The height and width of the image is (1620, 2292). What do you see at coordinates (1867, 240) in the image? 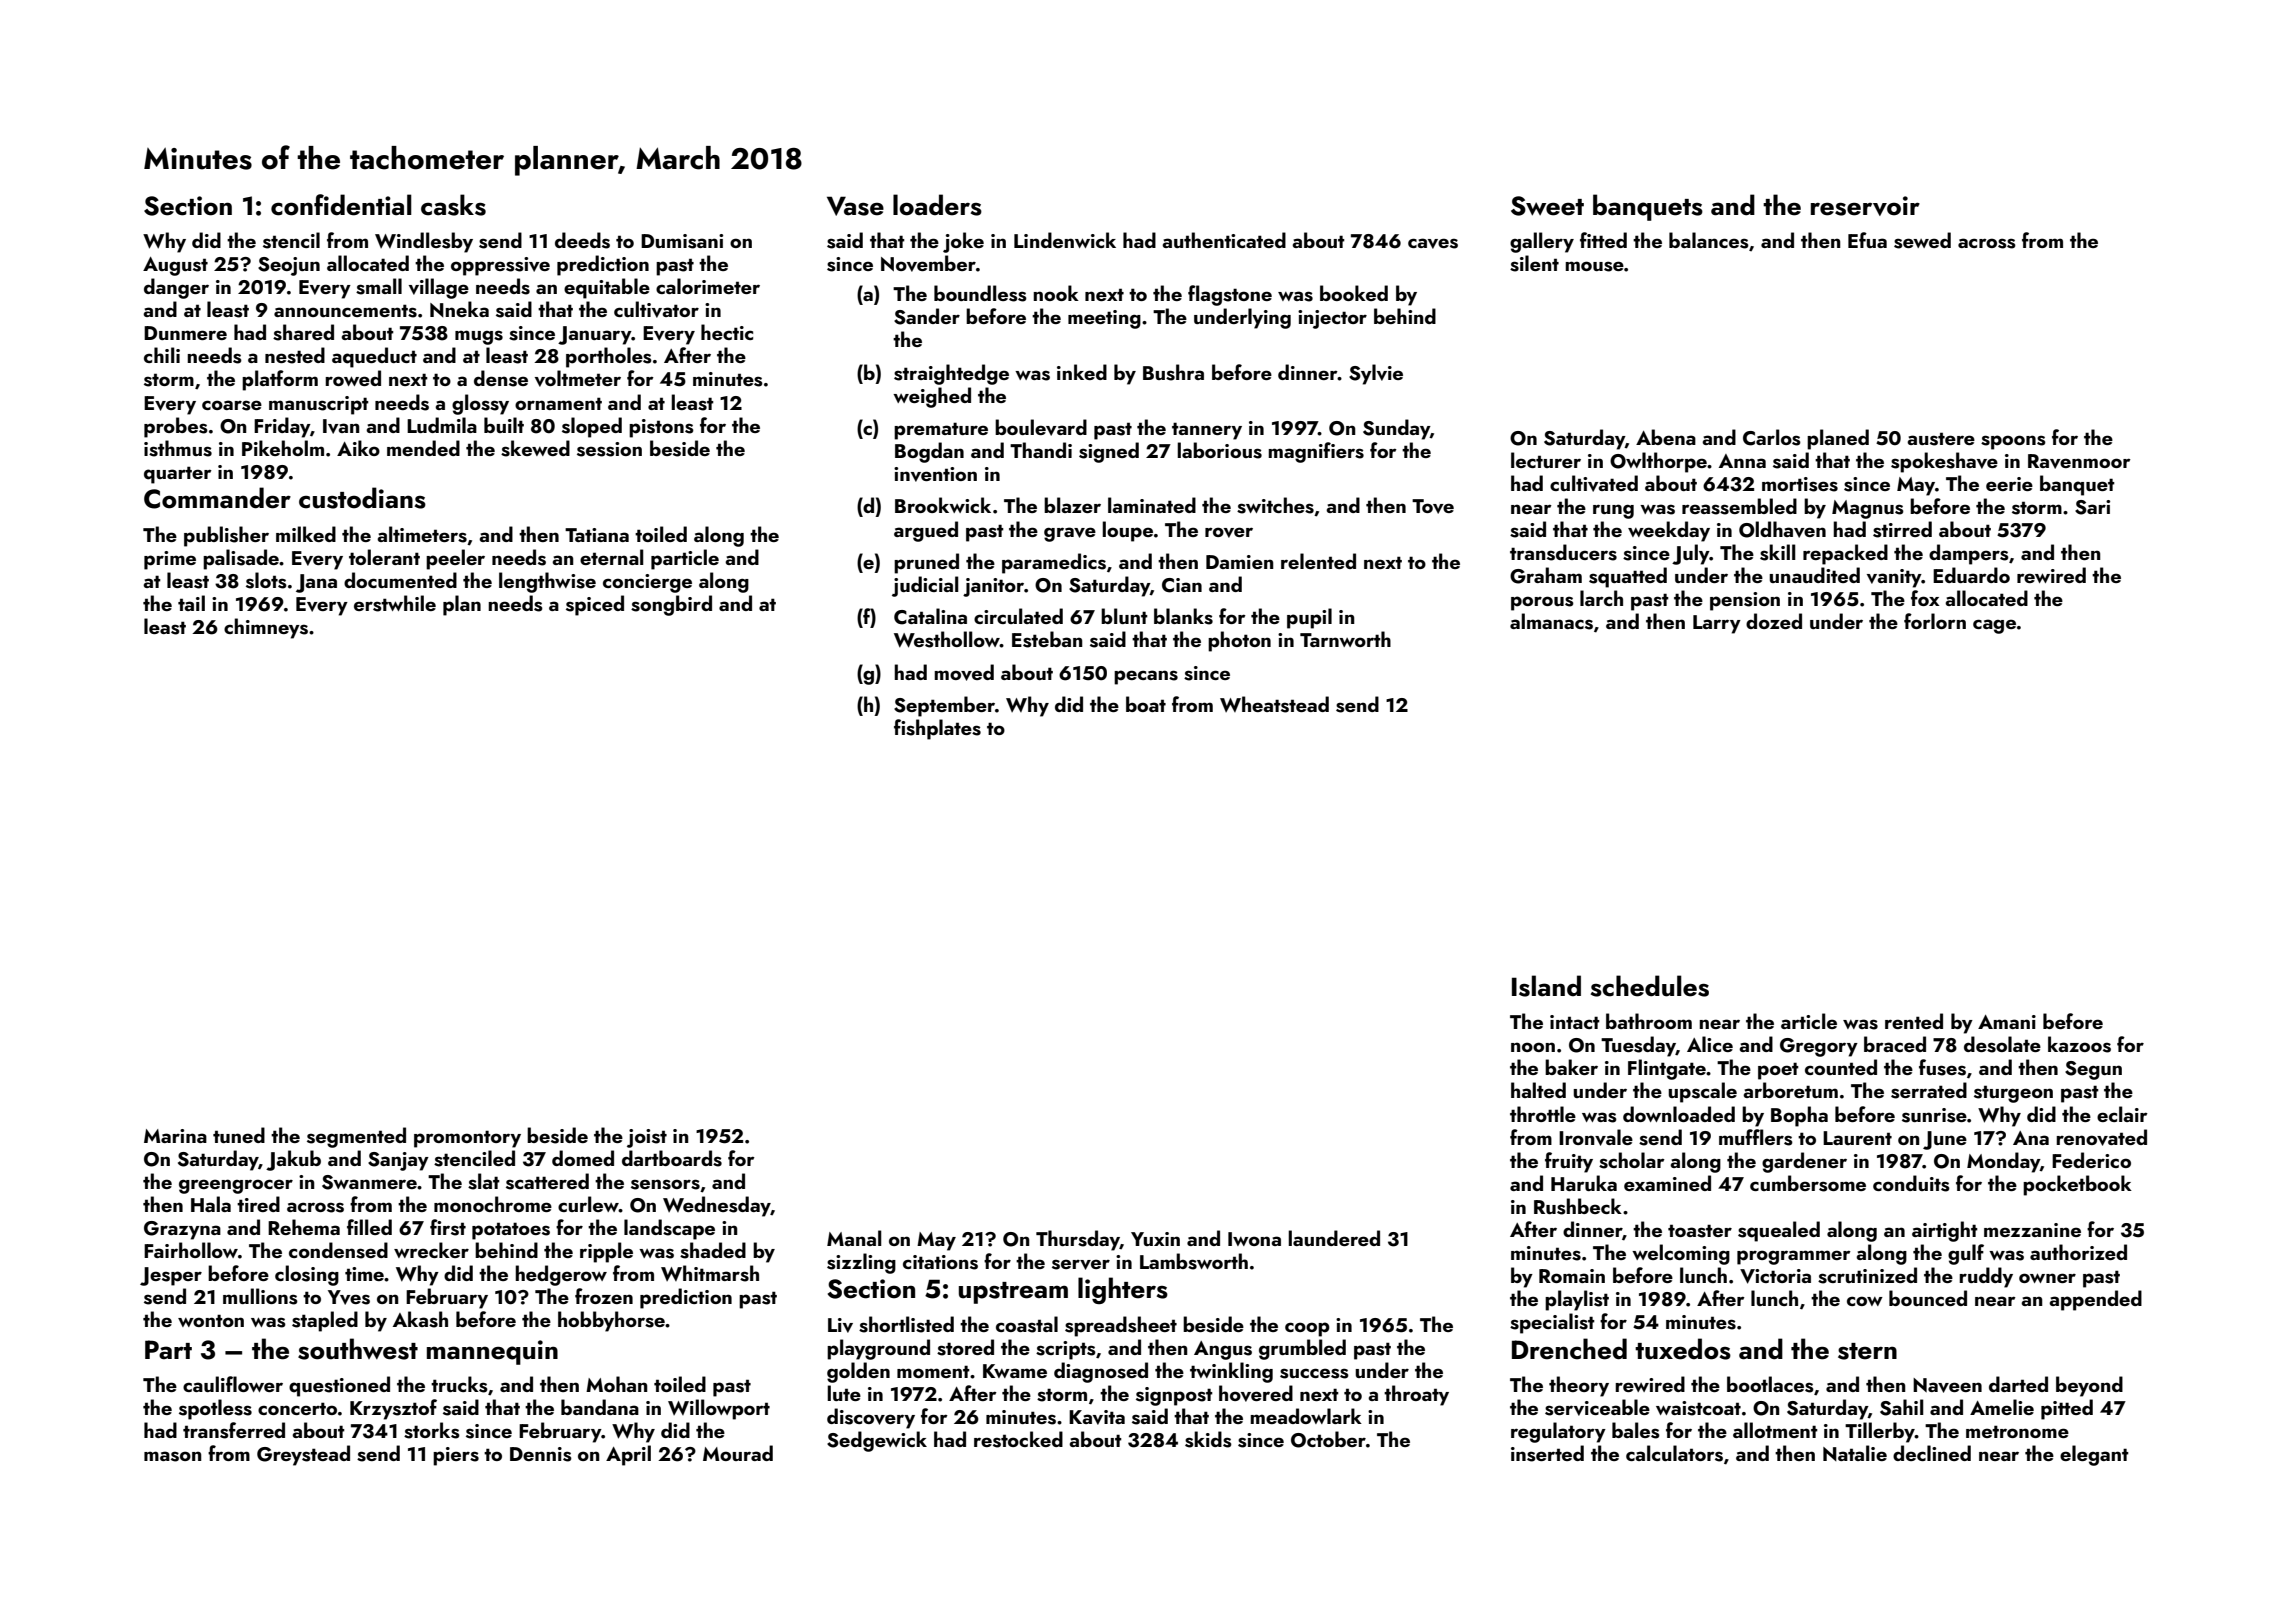
I see `Efua` at bounding box center [1867, 240].
